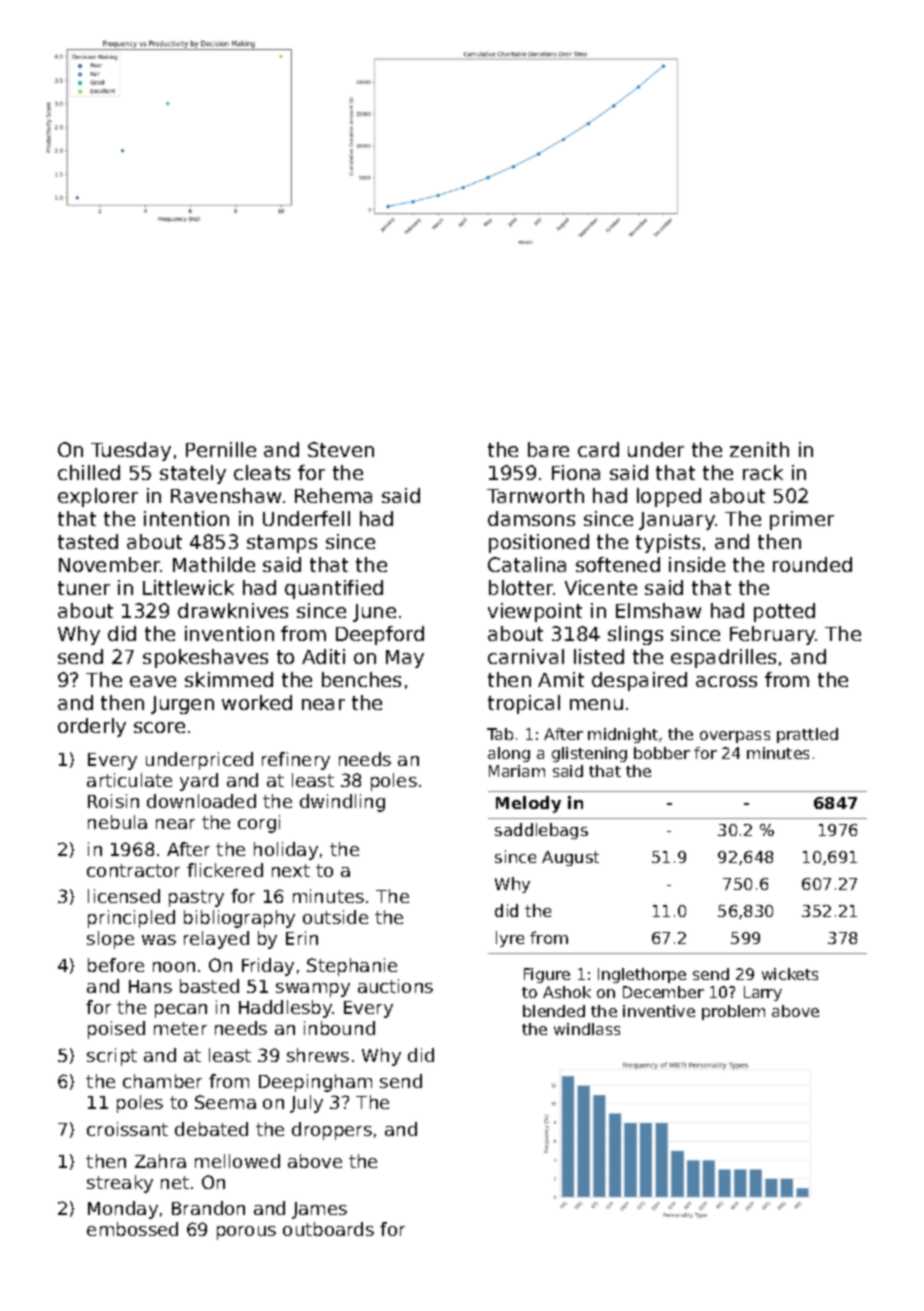 This screenshot has width=924, height=1311. I want to click on bare, so click(548, 449).
